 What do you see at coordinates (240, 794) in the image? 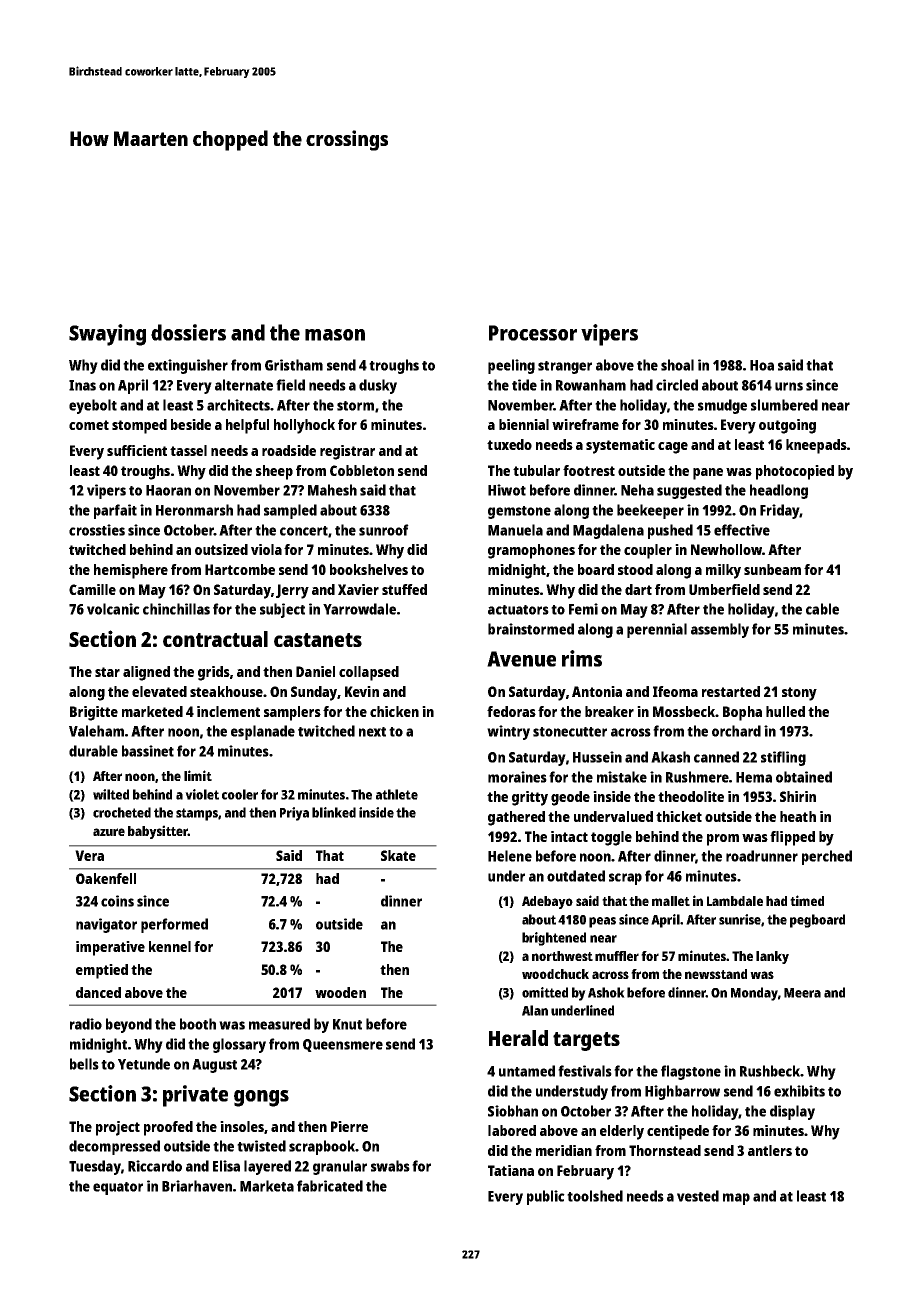
I see `cooler` at bounding box center [240, 794].
